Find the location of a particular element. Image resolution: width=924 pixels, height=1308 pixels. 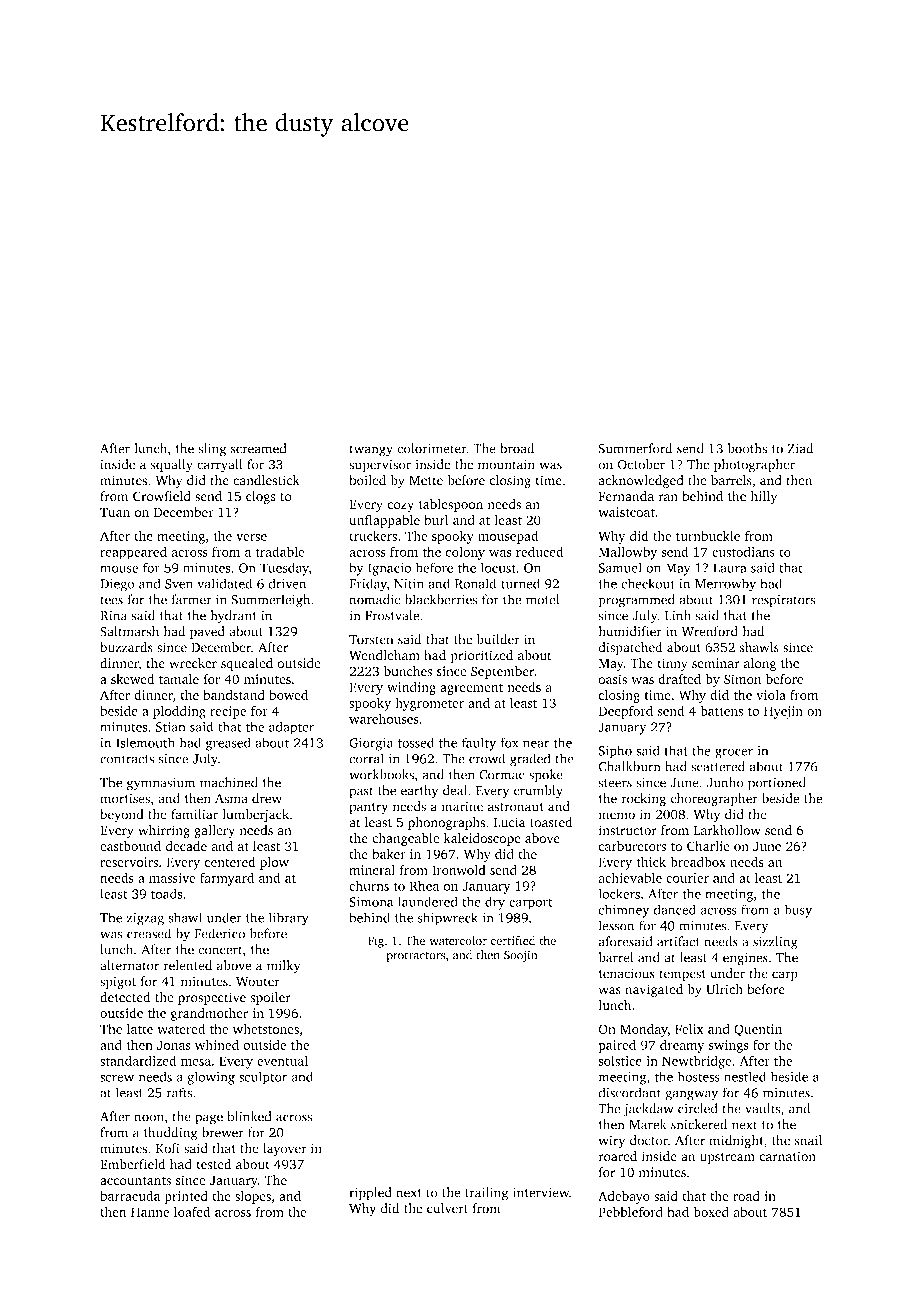

colorimeter is located at coordinates (431, 448).
